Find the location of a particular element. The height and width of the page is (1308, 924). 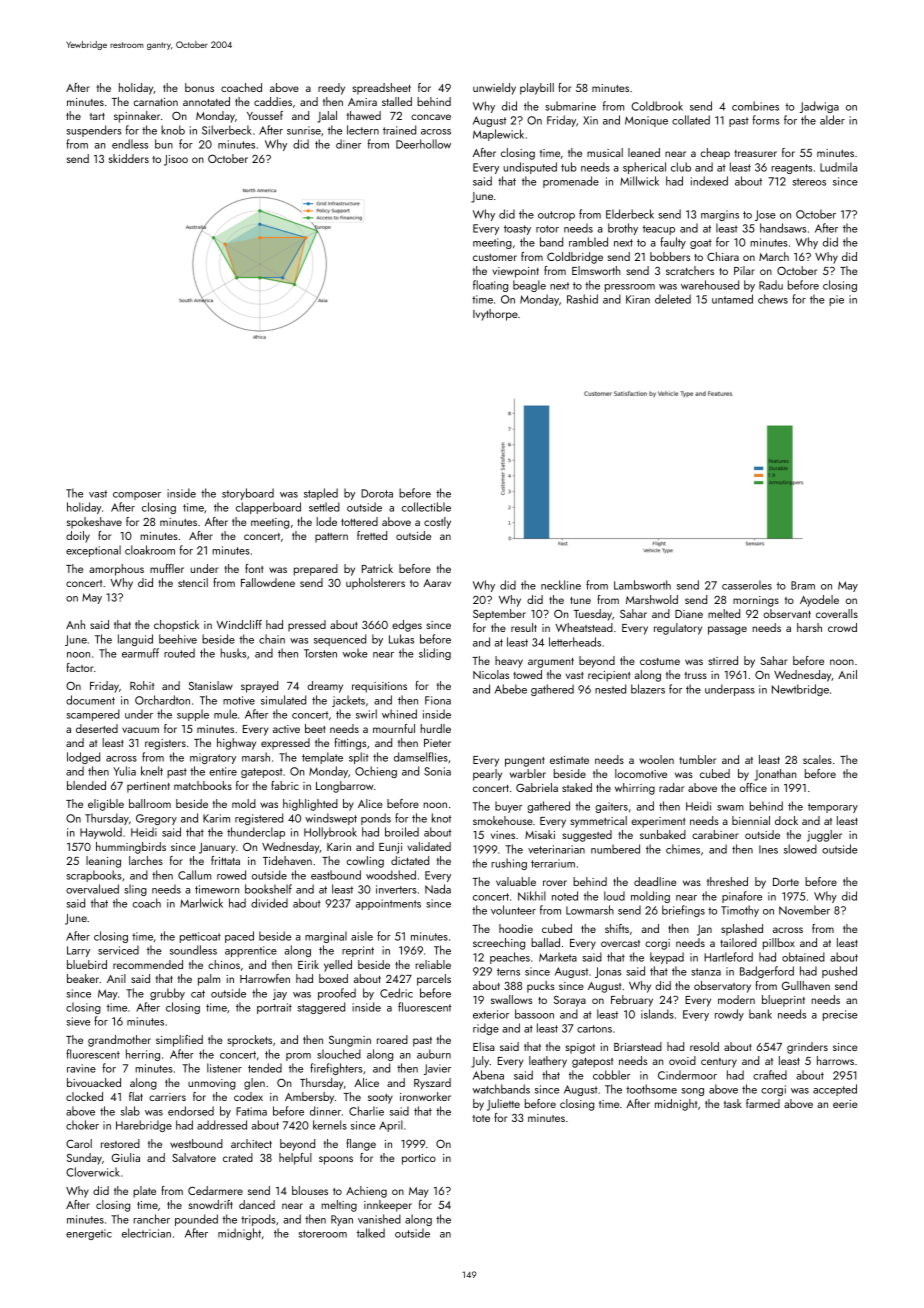

toothsome is located at coordinates (651, 1089).
